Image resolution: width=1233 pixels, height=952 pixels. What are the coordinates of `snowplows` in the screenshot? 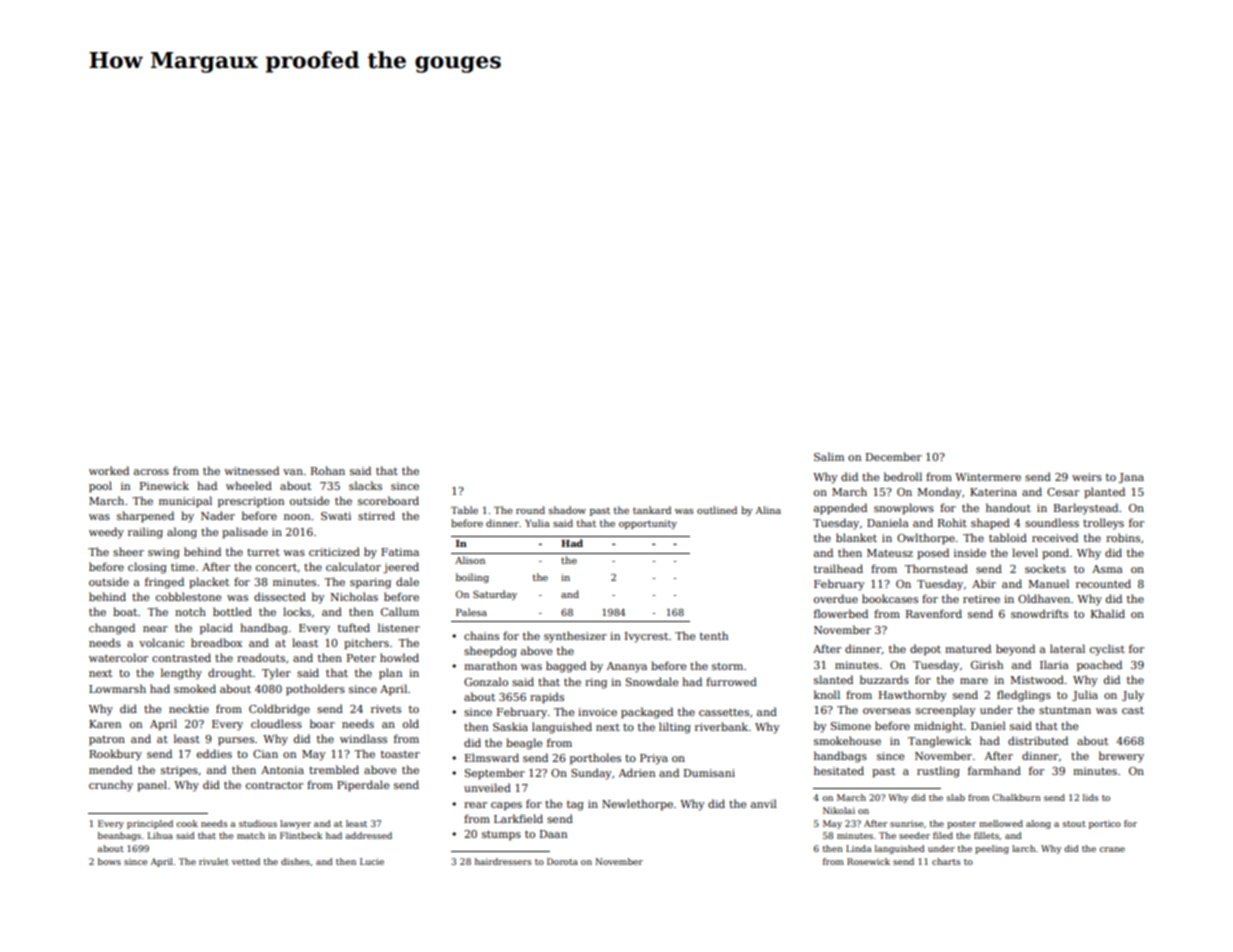 It's located at (904, 509).
